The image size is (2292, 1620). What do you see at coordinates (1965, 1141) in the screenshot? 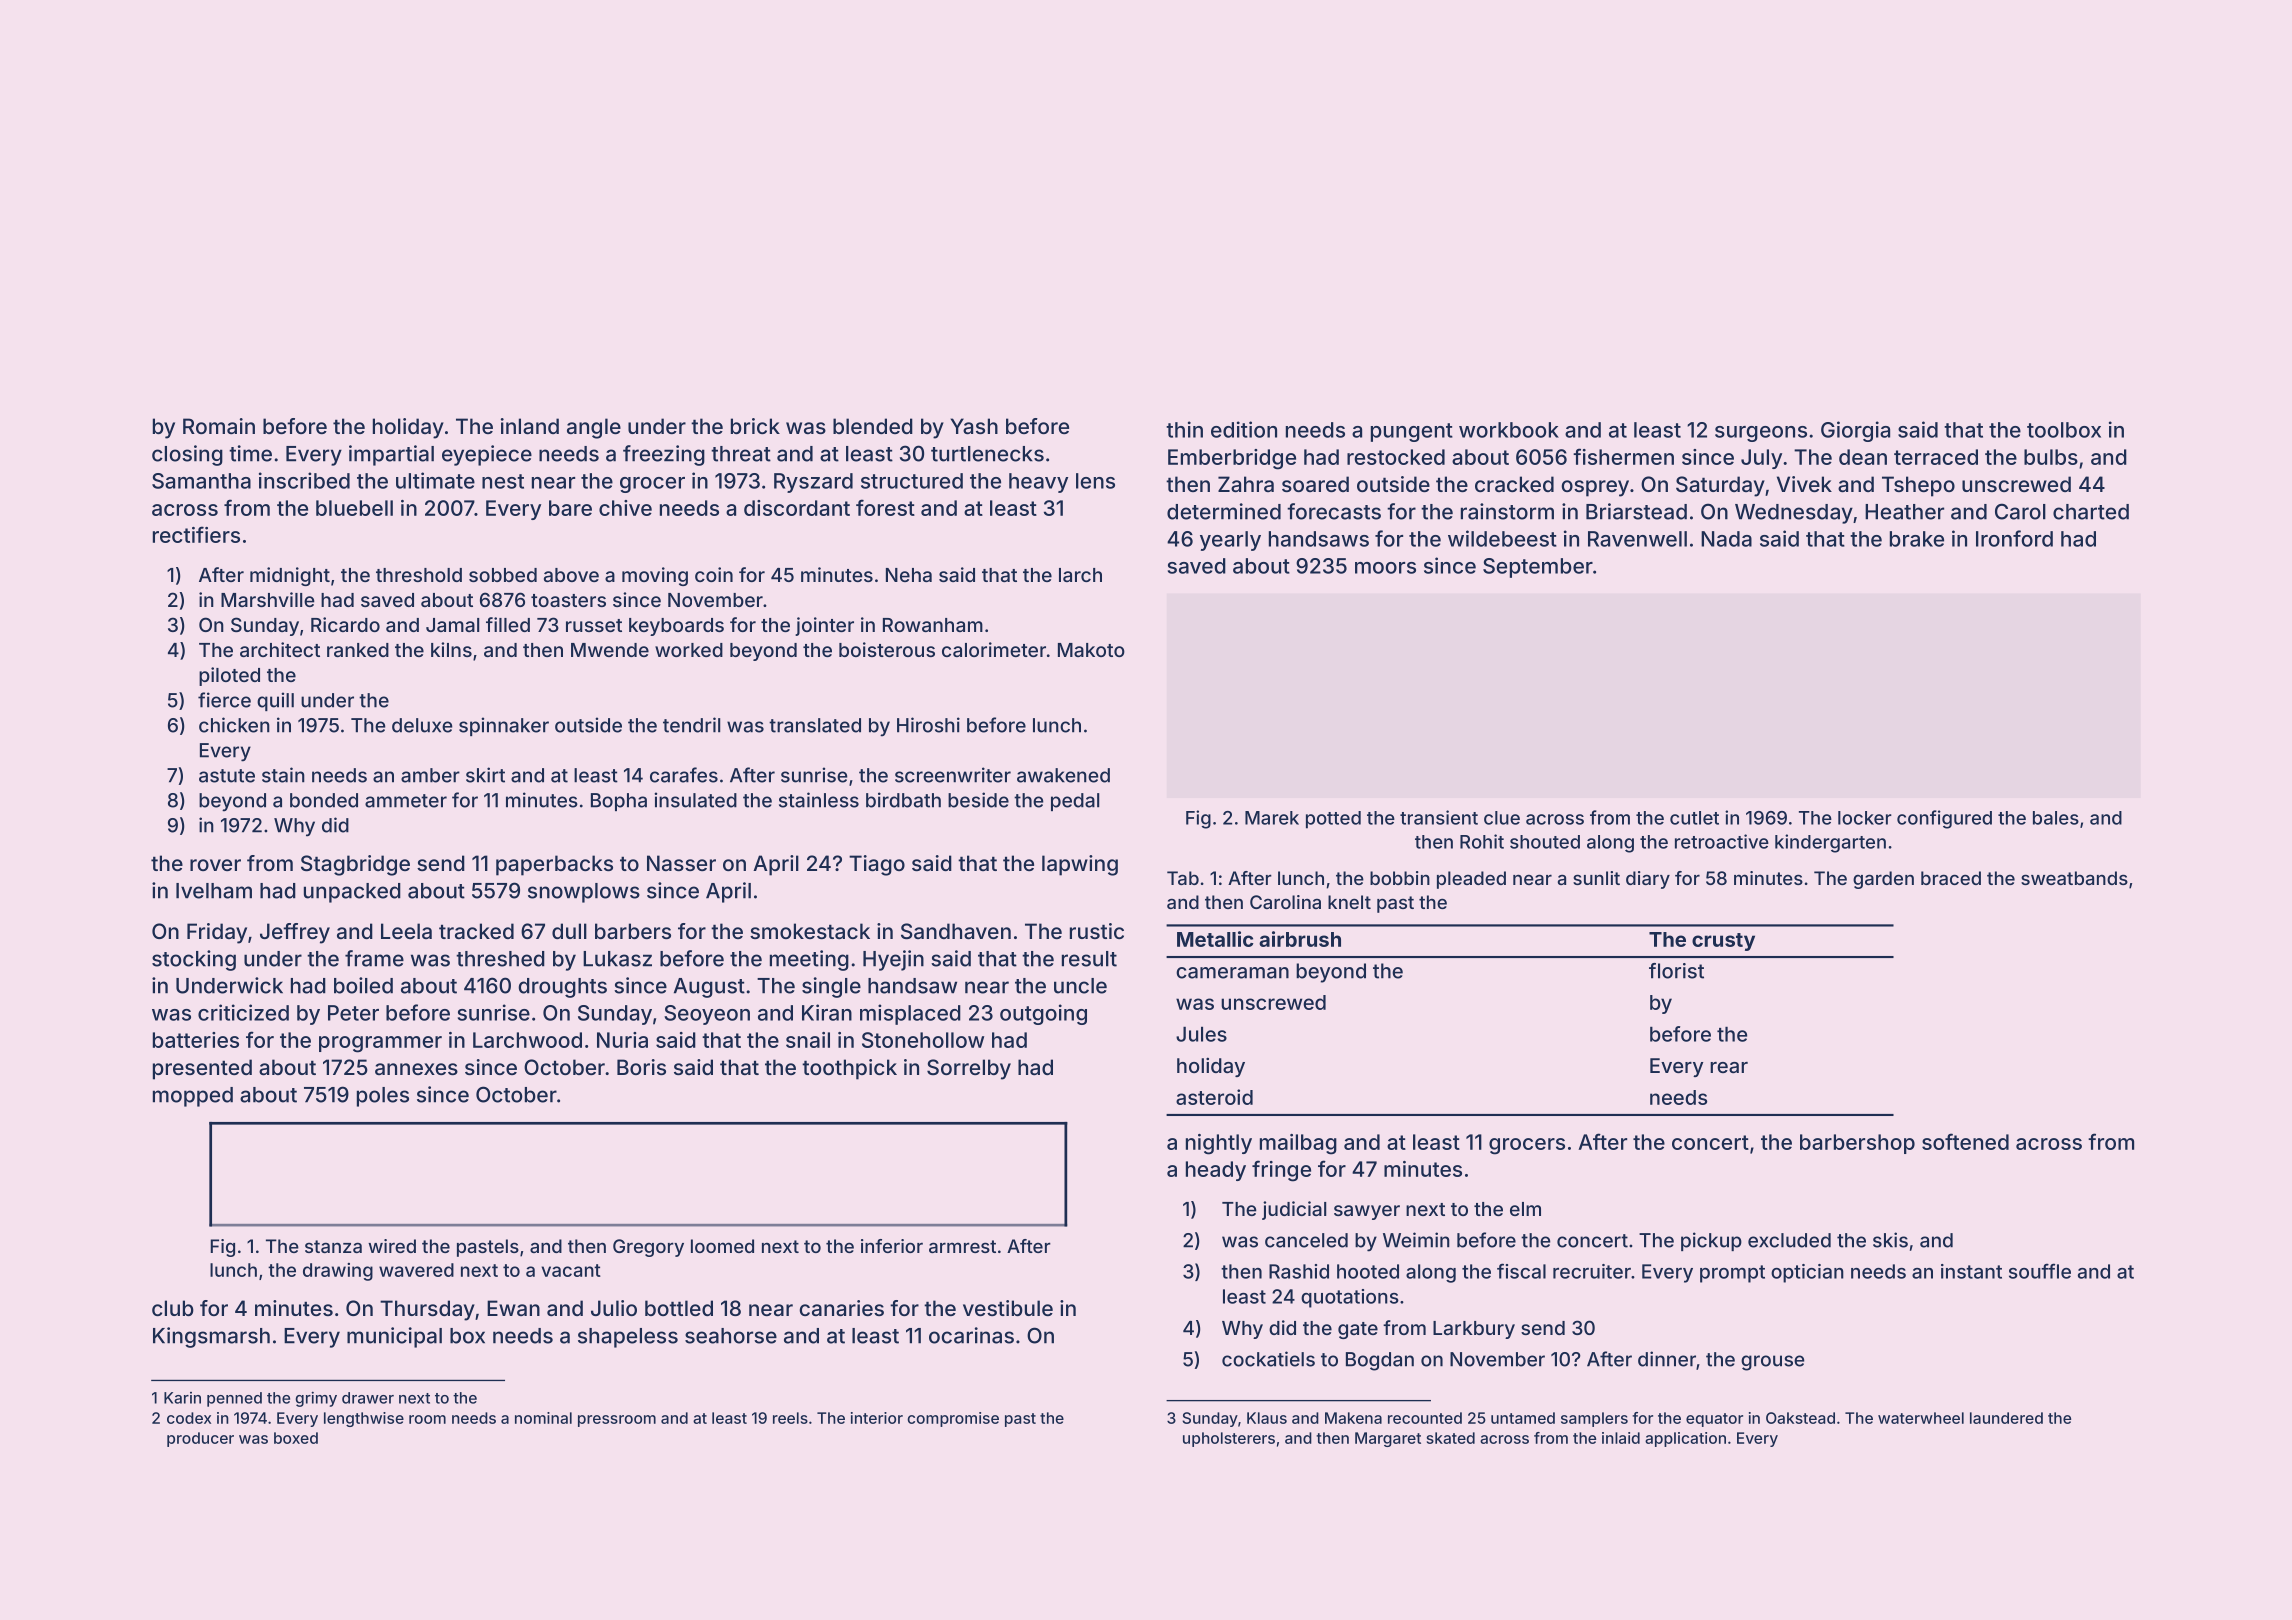
I see `softened` at bounding box center [1965, 1141].
